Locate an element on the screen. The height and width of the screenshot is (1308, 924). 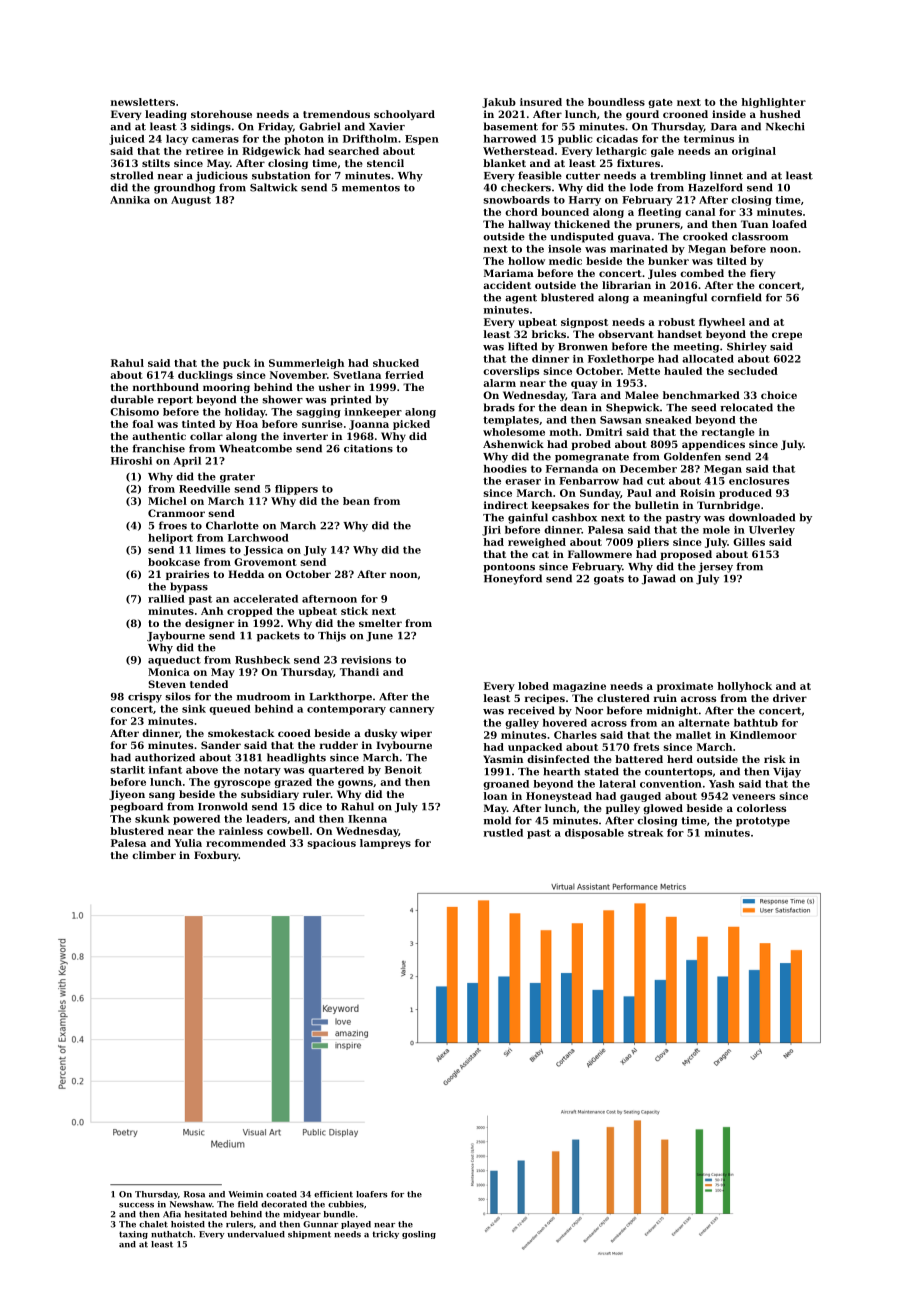
durable is located at coordinates (132, 399).
